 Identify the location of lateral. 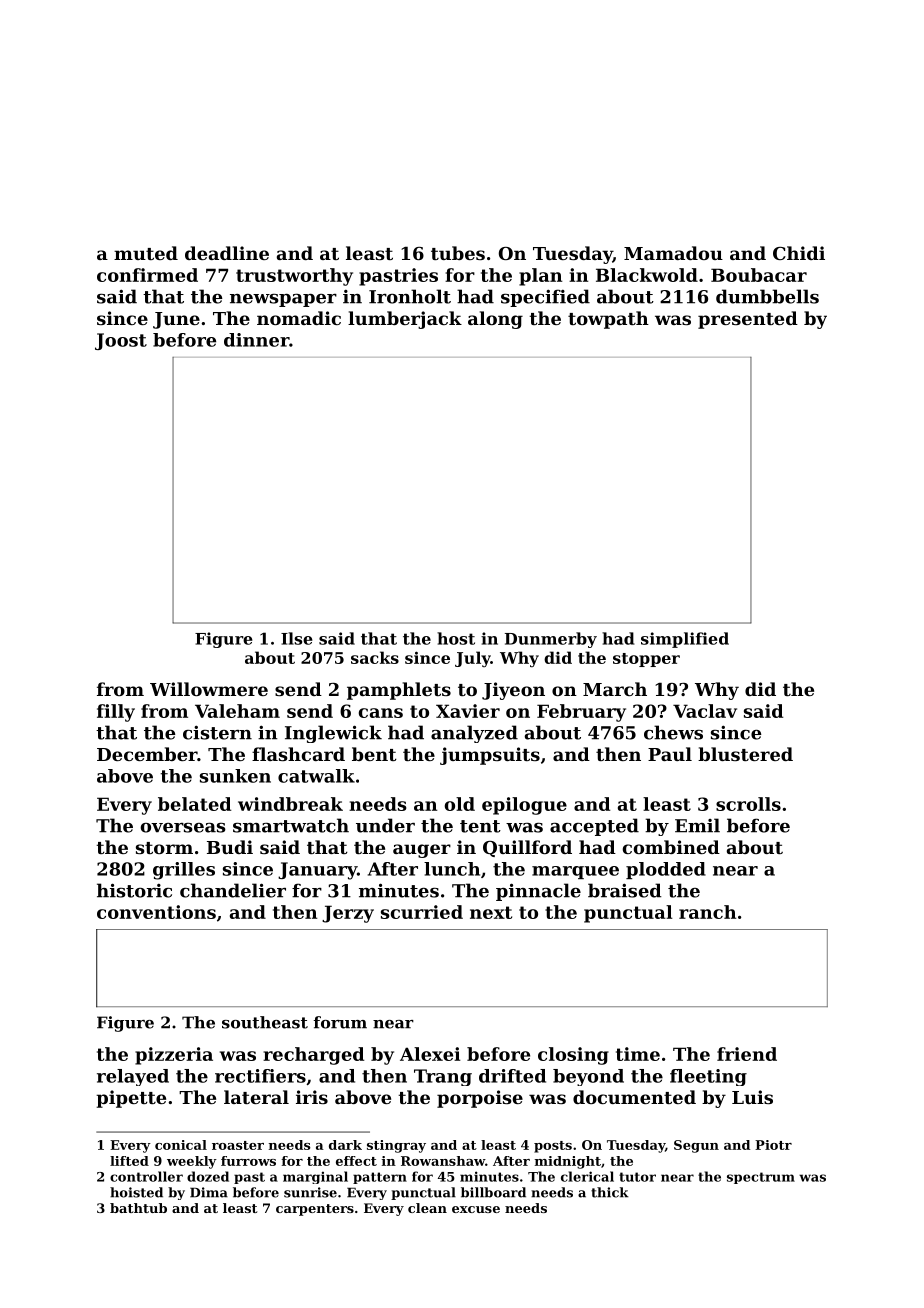
(256, 1097).
